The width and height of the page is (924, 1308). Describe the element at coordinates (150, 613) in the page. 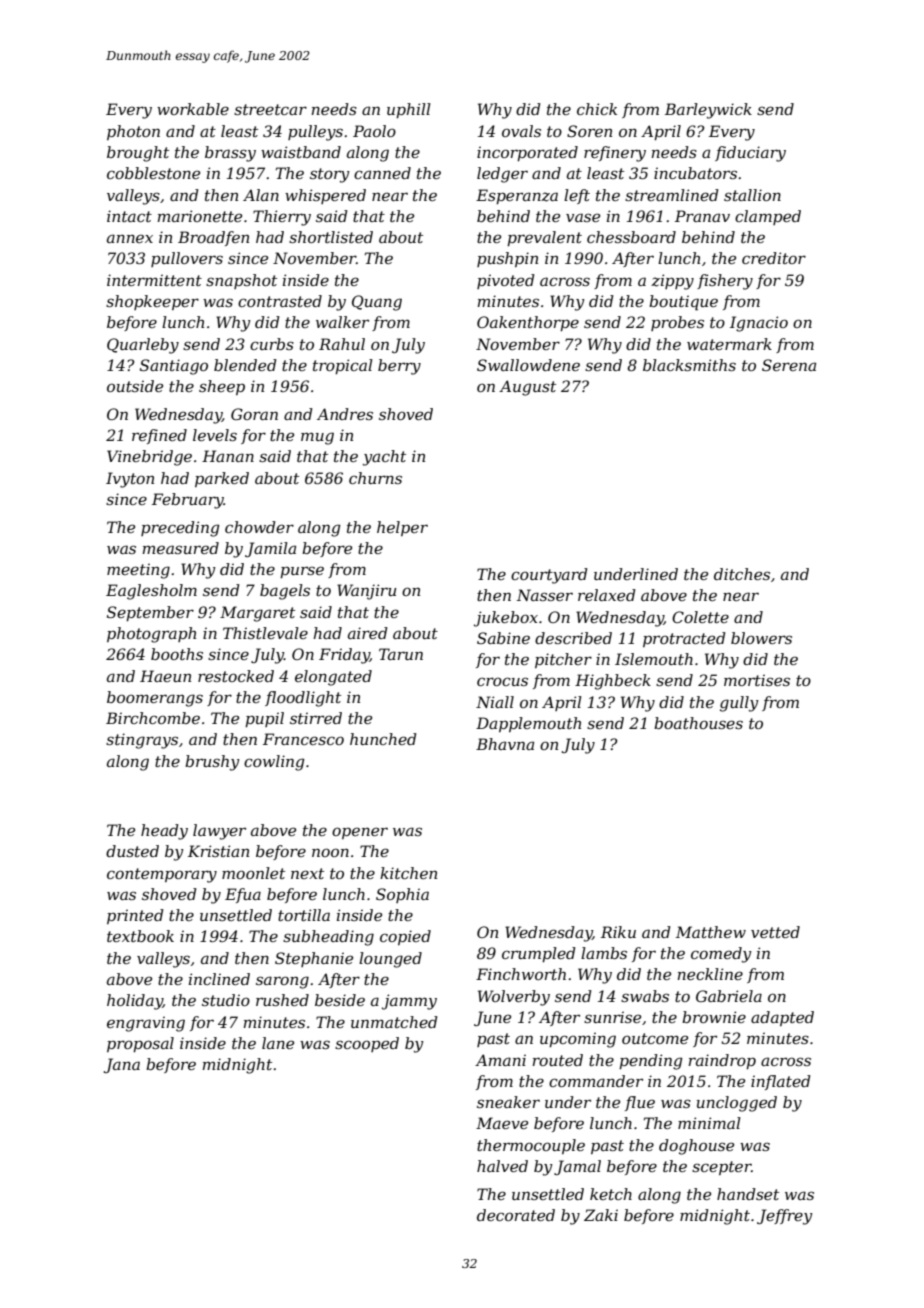

I see `September` at that location.
